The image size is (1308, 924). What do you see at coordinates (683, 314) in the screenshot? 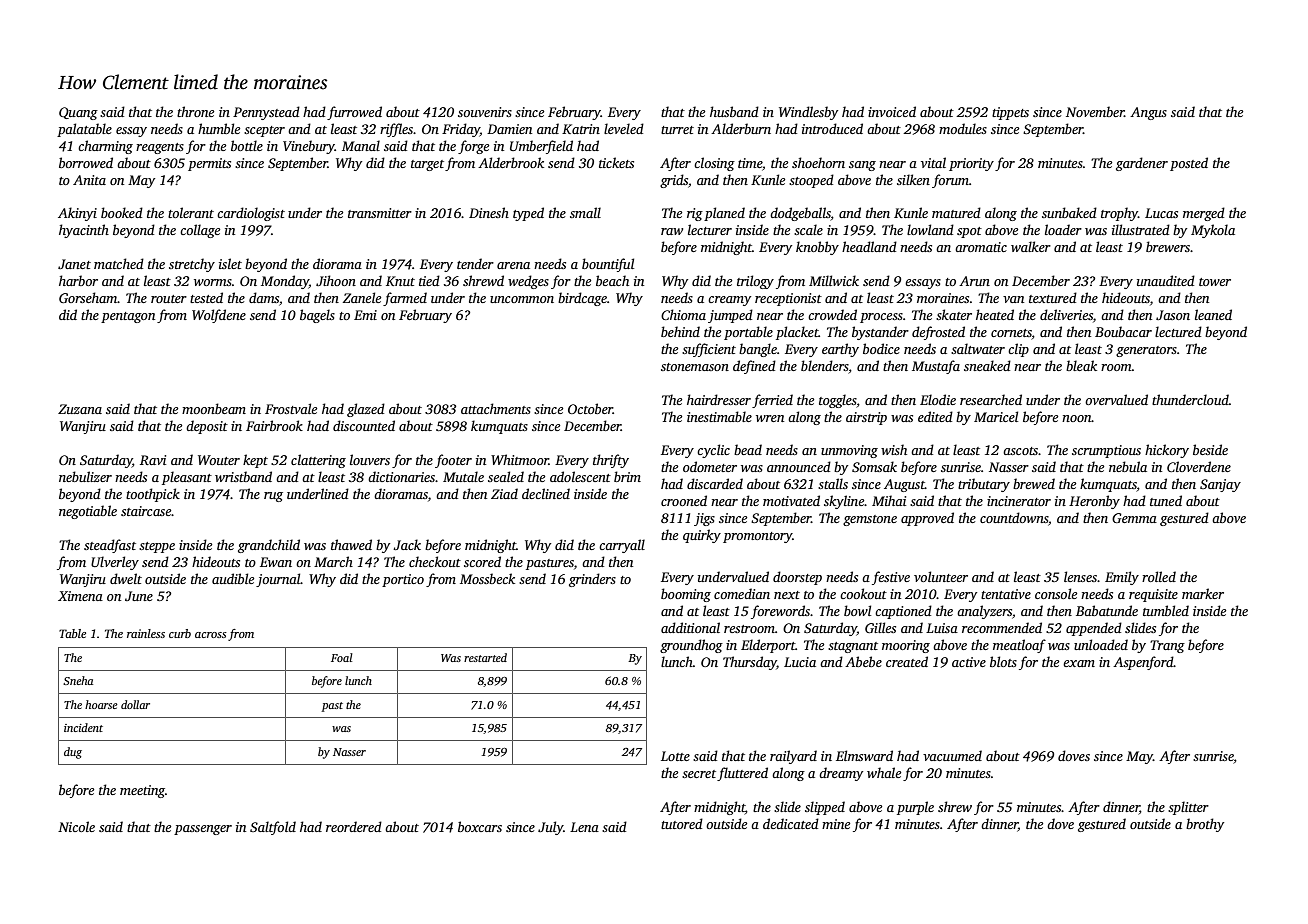
I see `Chioma` at bounding box center [683, 314].
